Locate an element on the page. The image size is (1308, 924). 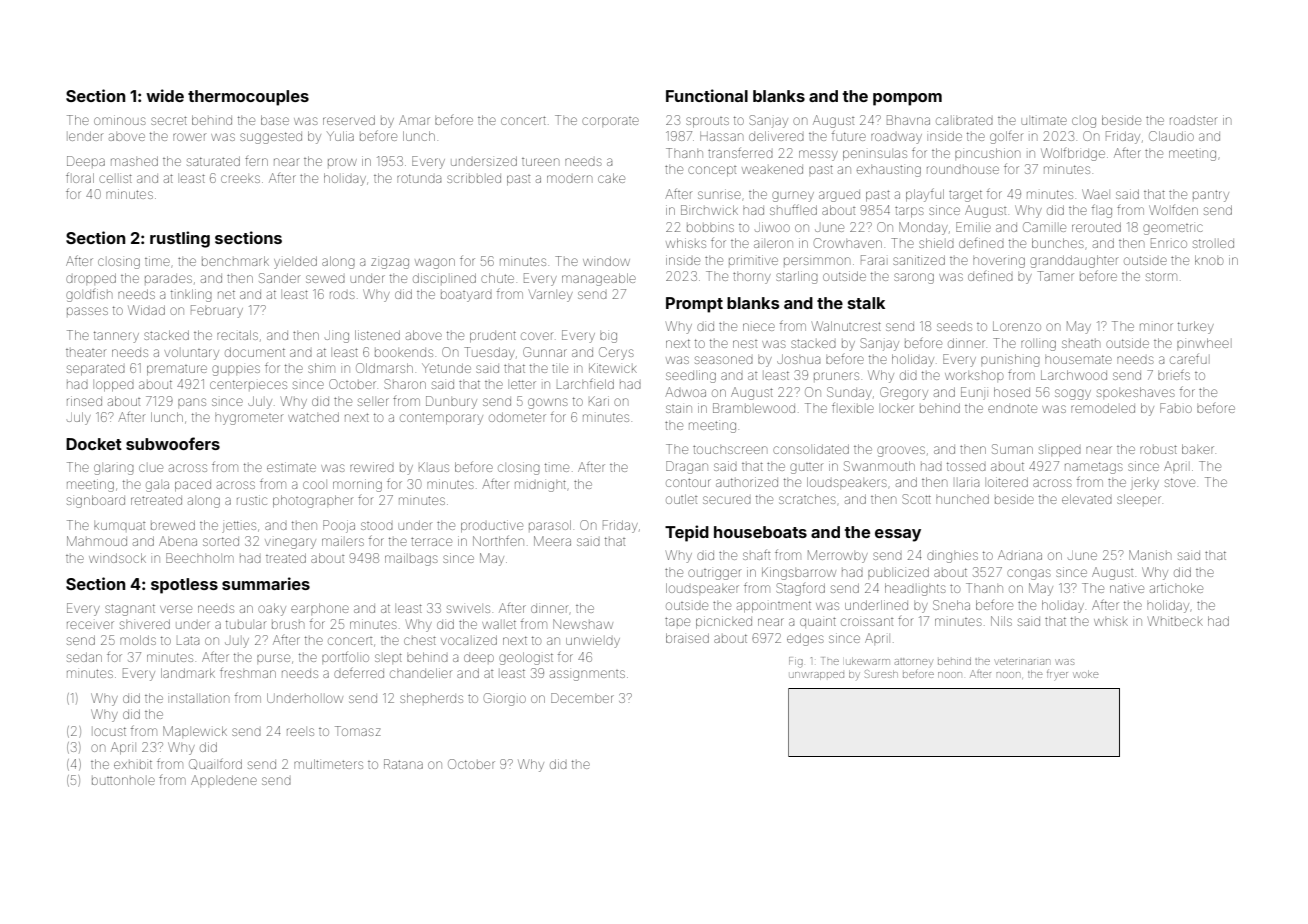
locust is located at coordinates (110, 731).
